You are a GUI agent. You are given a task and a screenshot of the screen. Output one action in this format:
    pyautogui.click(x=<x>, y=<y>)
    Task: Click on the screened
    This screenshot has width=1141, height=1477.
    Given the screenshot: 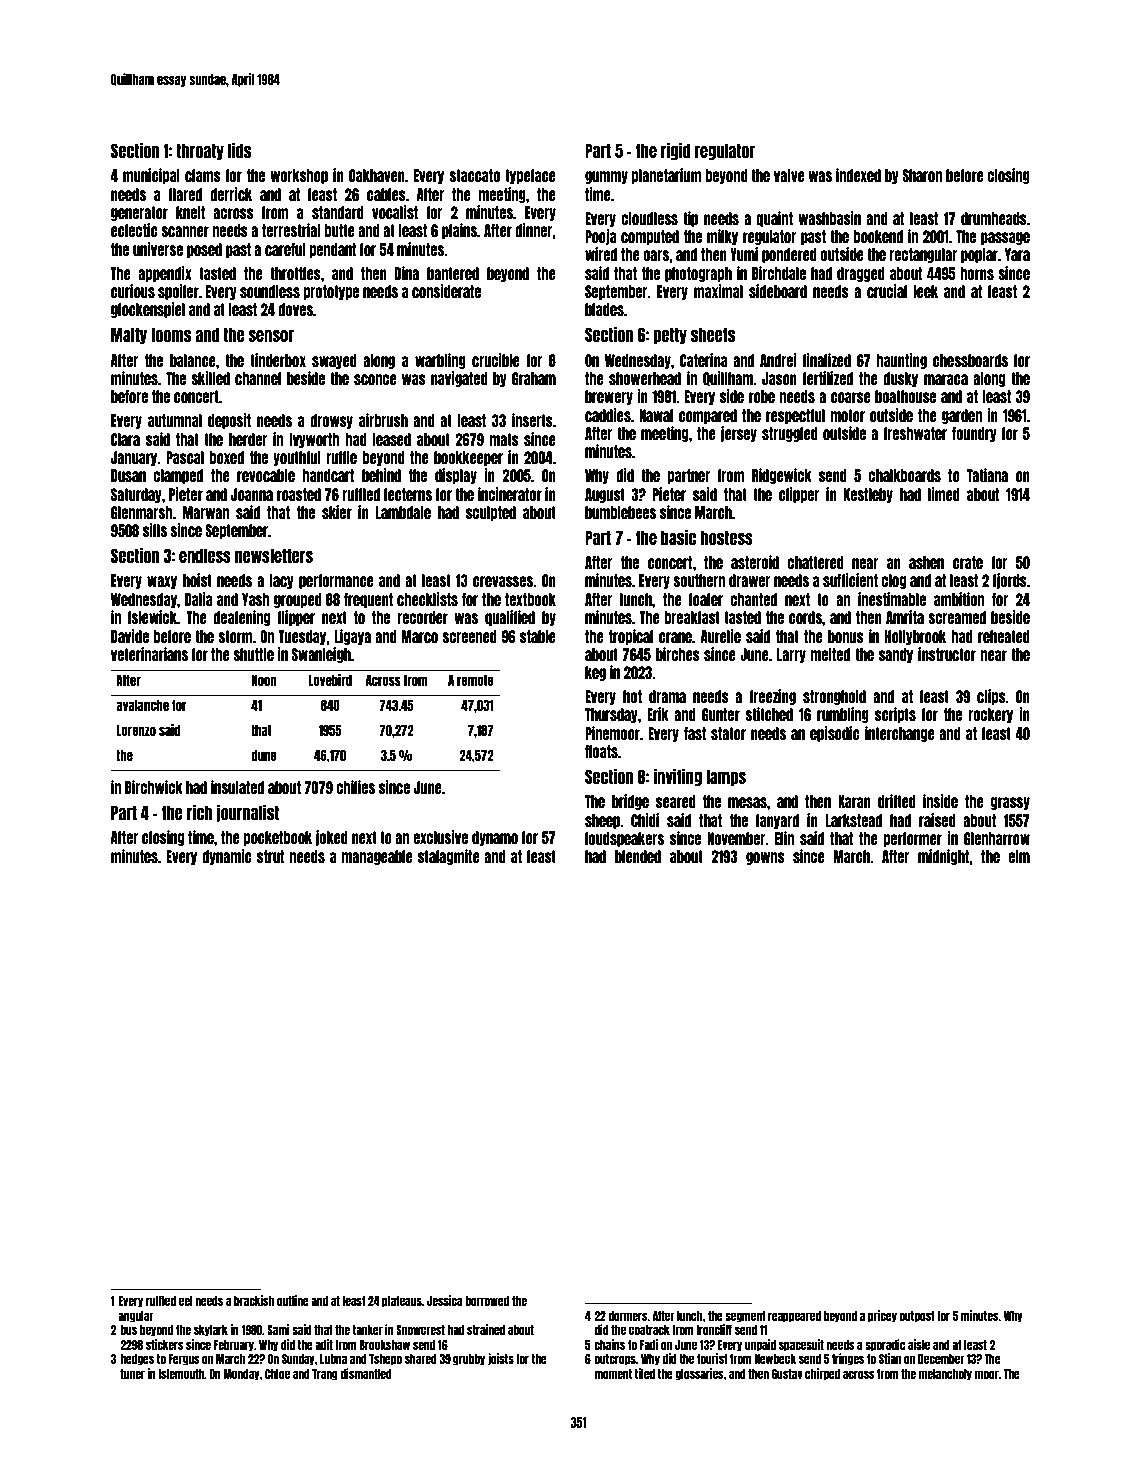 What is the action you would take?
    pyautogui.click(x=469, y=636)
